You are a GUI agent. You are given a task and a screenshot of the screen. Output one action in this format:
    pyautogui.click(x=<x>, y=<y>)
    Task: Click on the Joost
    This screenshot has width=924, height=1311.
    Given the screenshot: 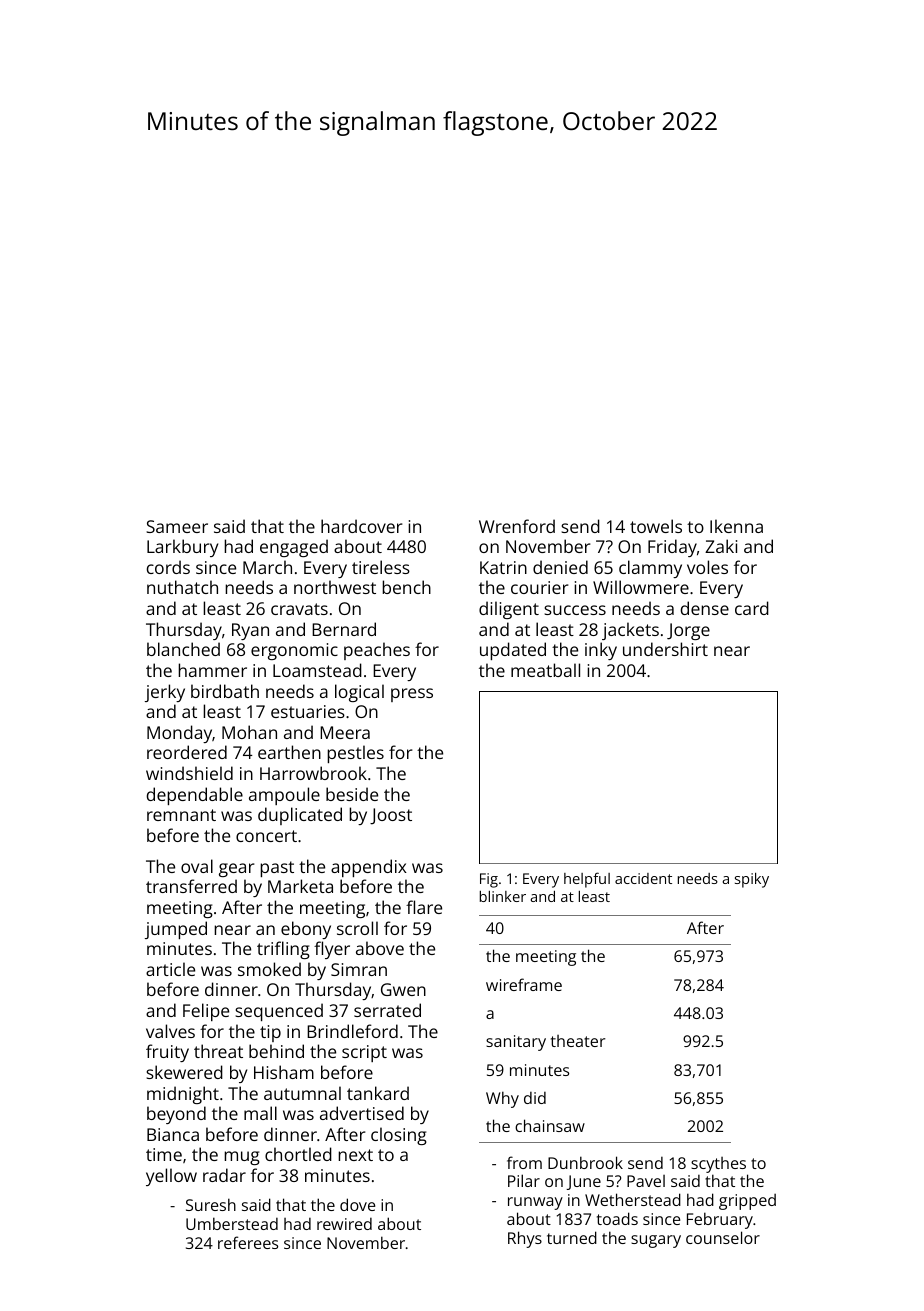 What is the action you would take?
    pyautogui.click(x=391, y=816)
